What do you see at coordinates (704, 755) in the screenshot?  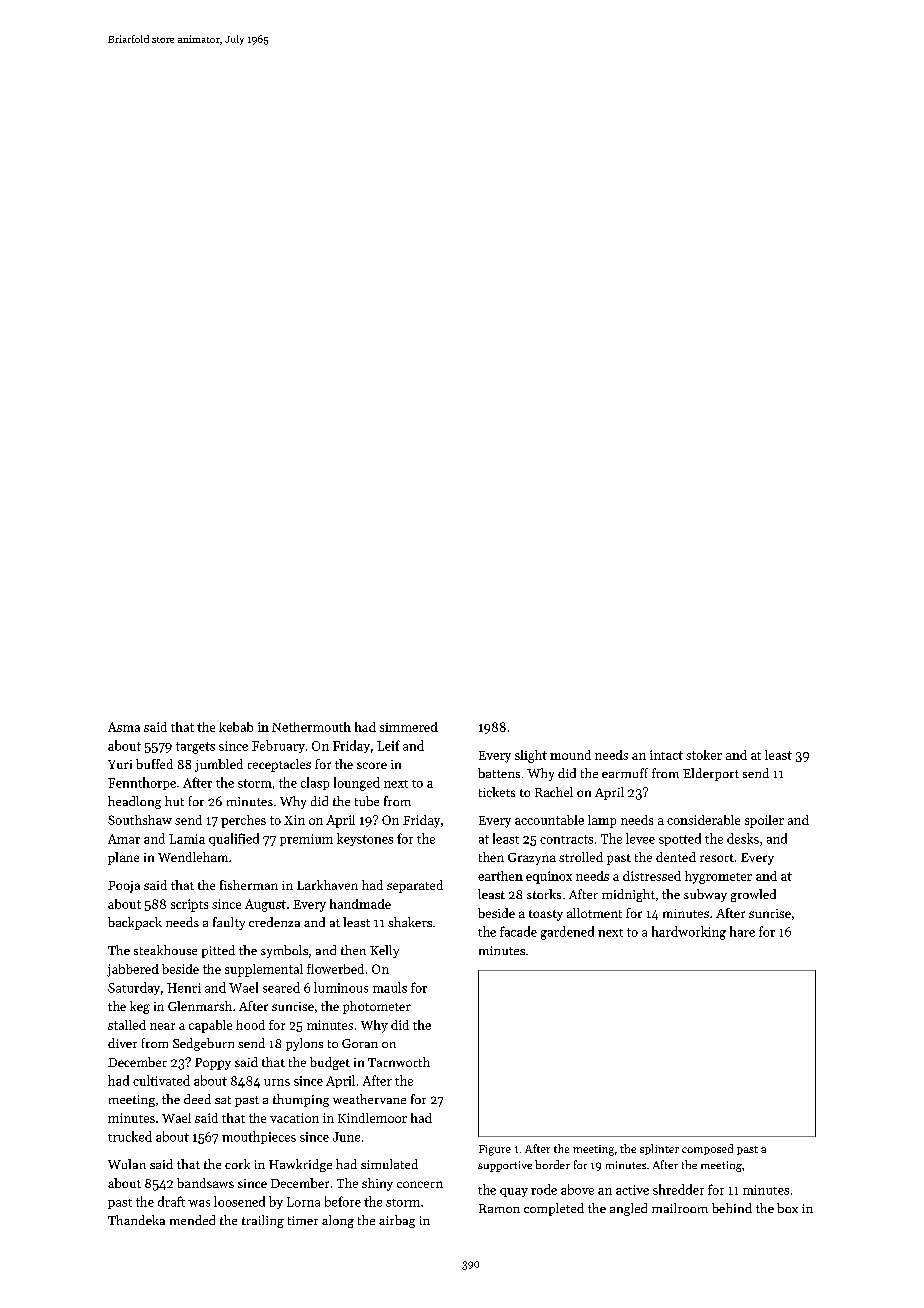 I see `stoker` at bounding box center [704, 755].
